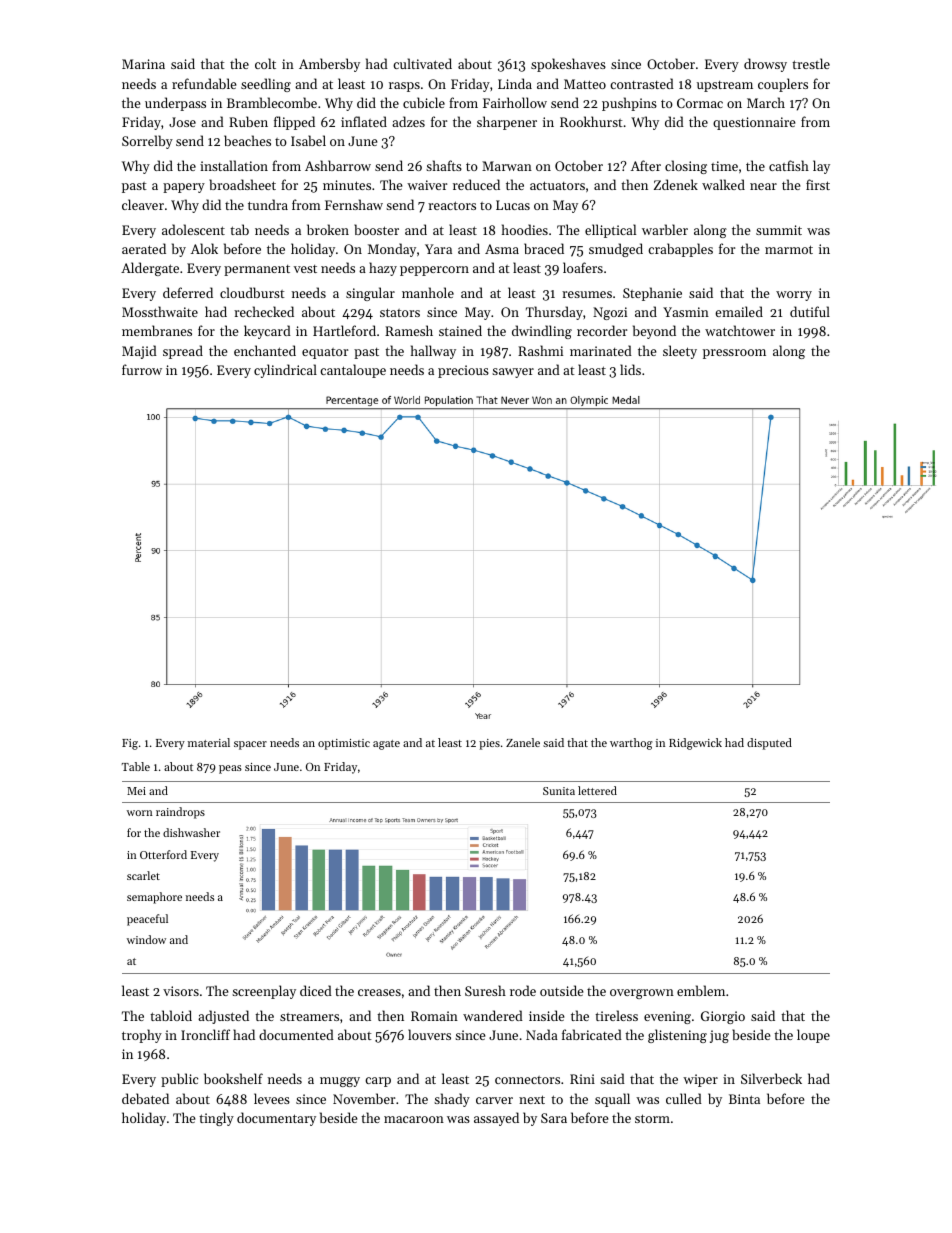 This screenshot has width=952, height=1233. Describe the element at coordinates (264, 992) in the screenshot. I see `screenplay` at that location.
